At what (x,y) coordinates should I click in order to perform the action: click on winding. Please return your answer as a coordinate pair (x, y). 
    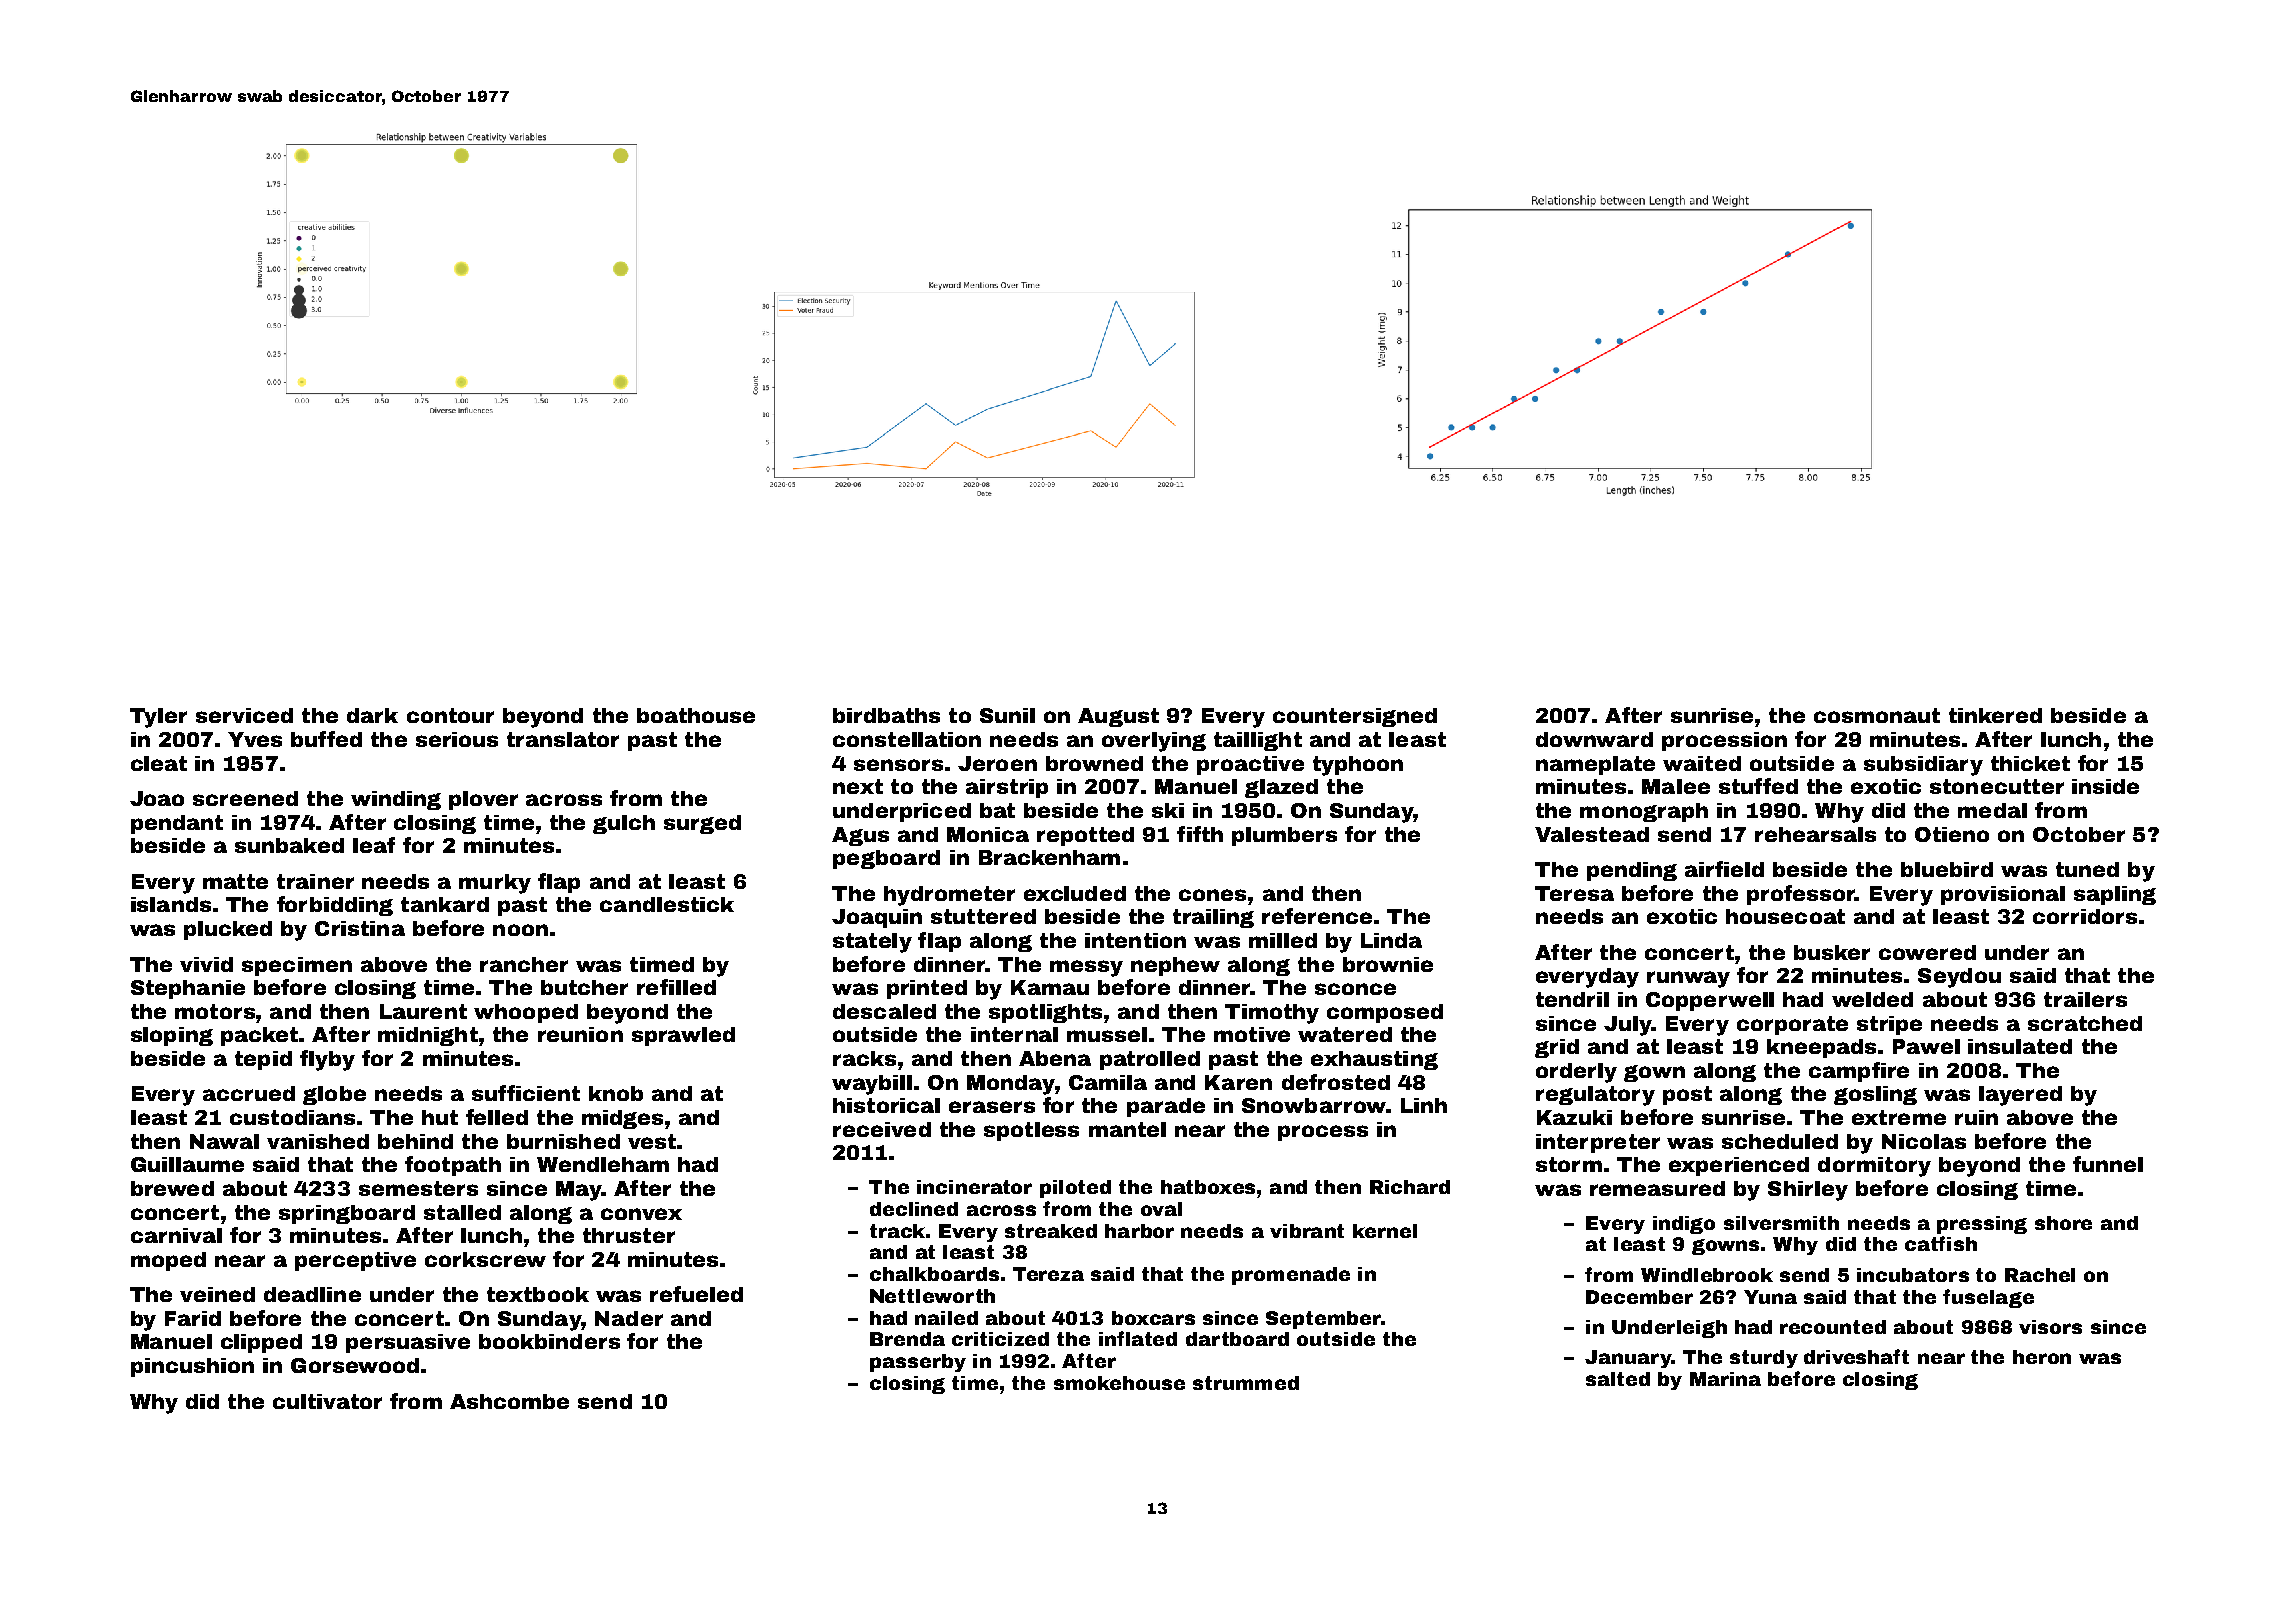
    Looking at the image, I should click on (396, 800).
